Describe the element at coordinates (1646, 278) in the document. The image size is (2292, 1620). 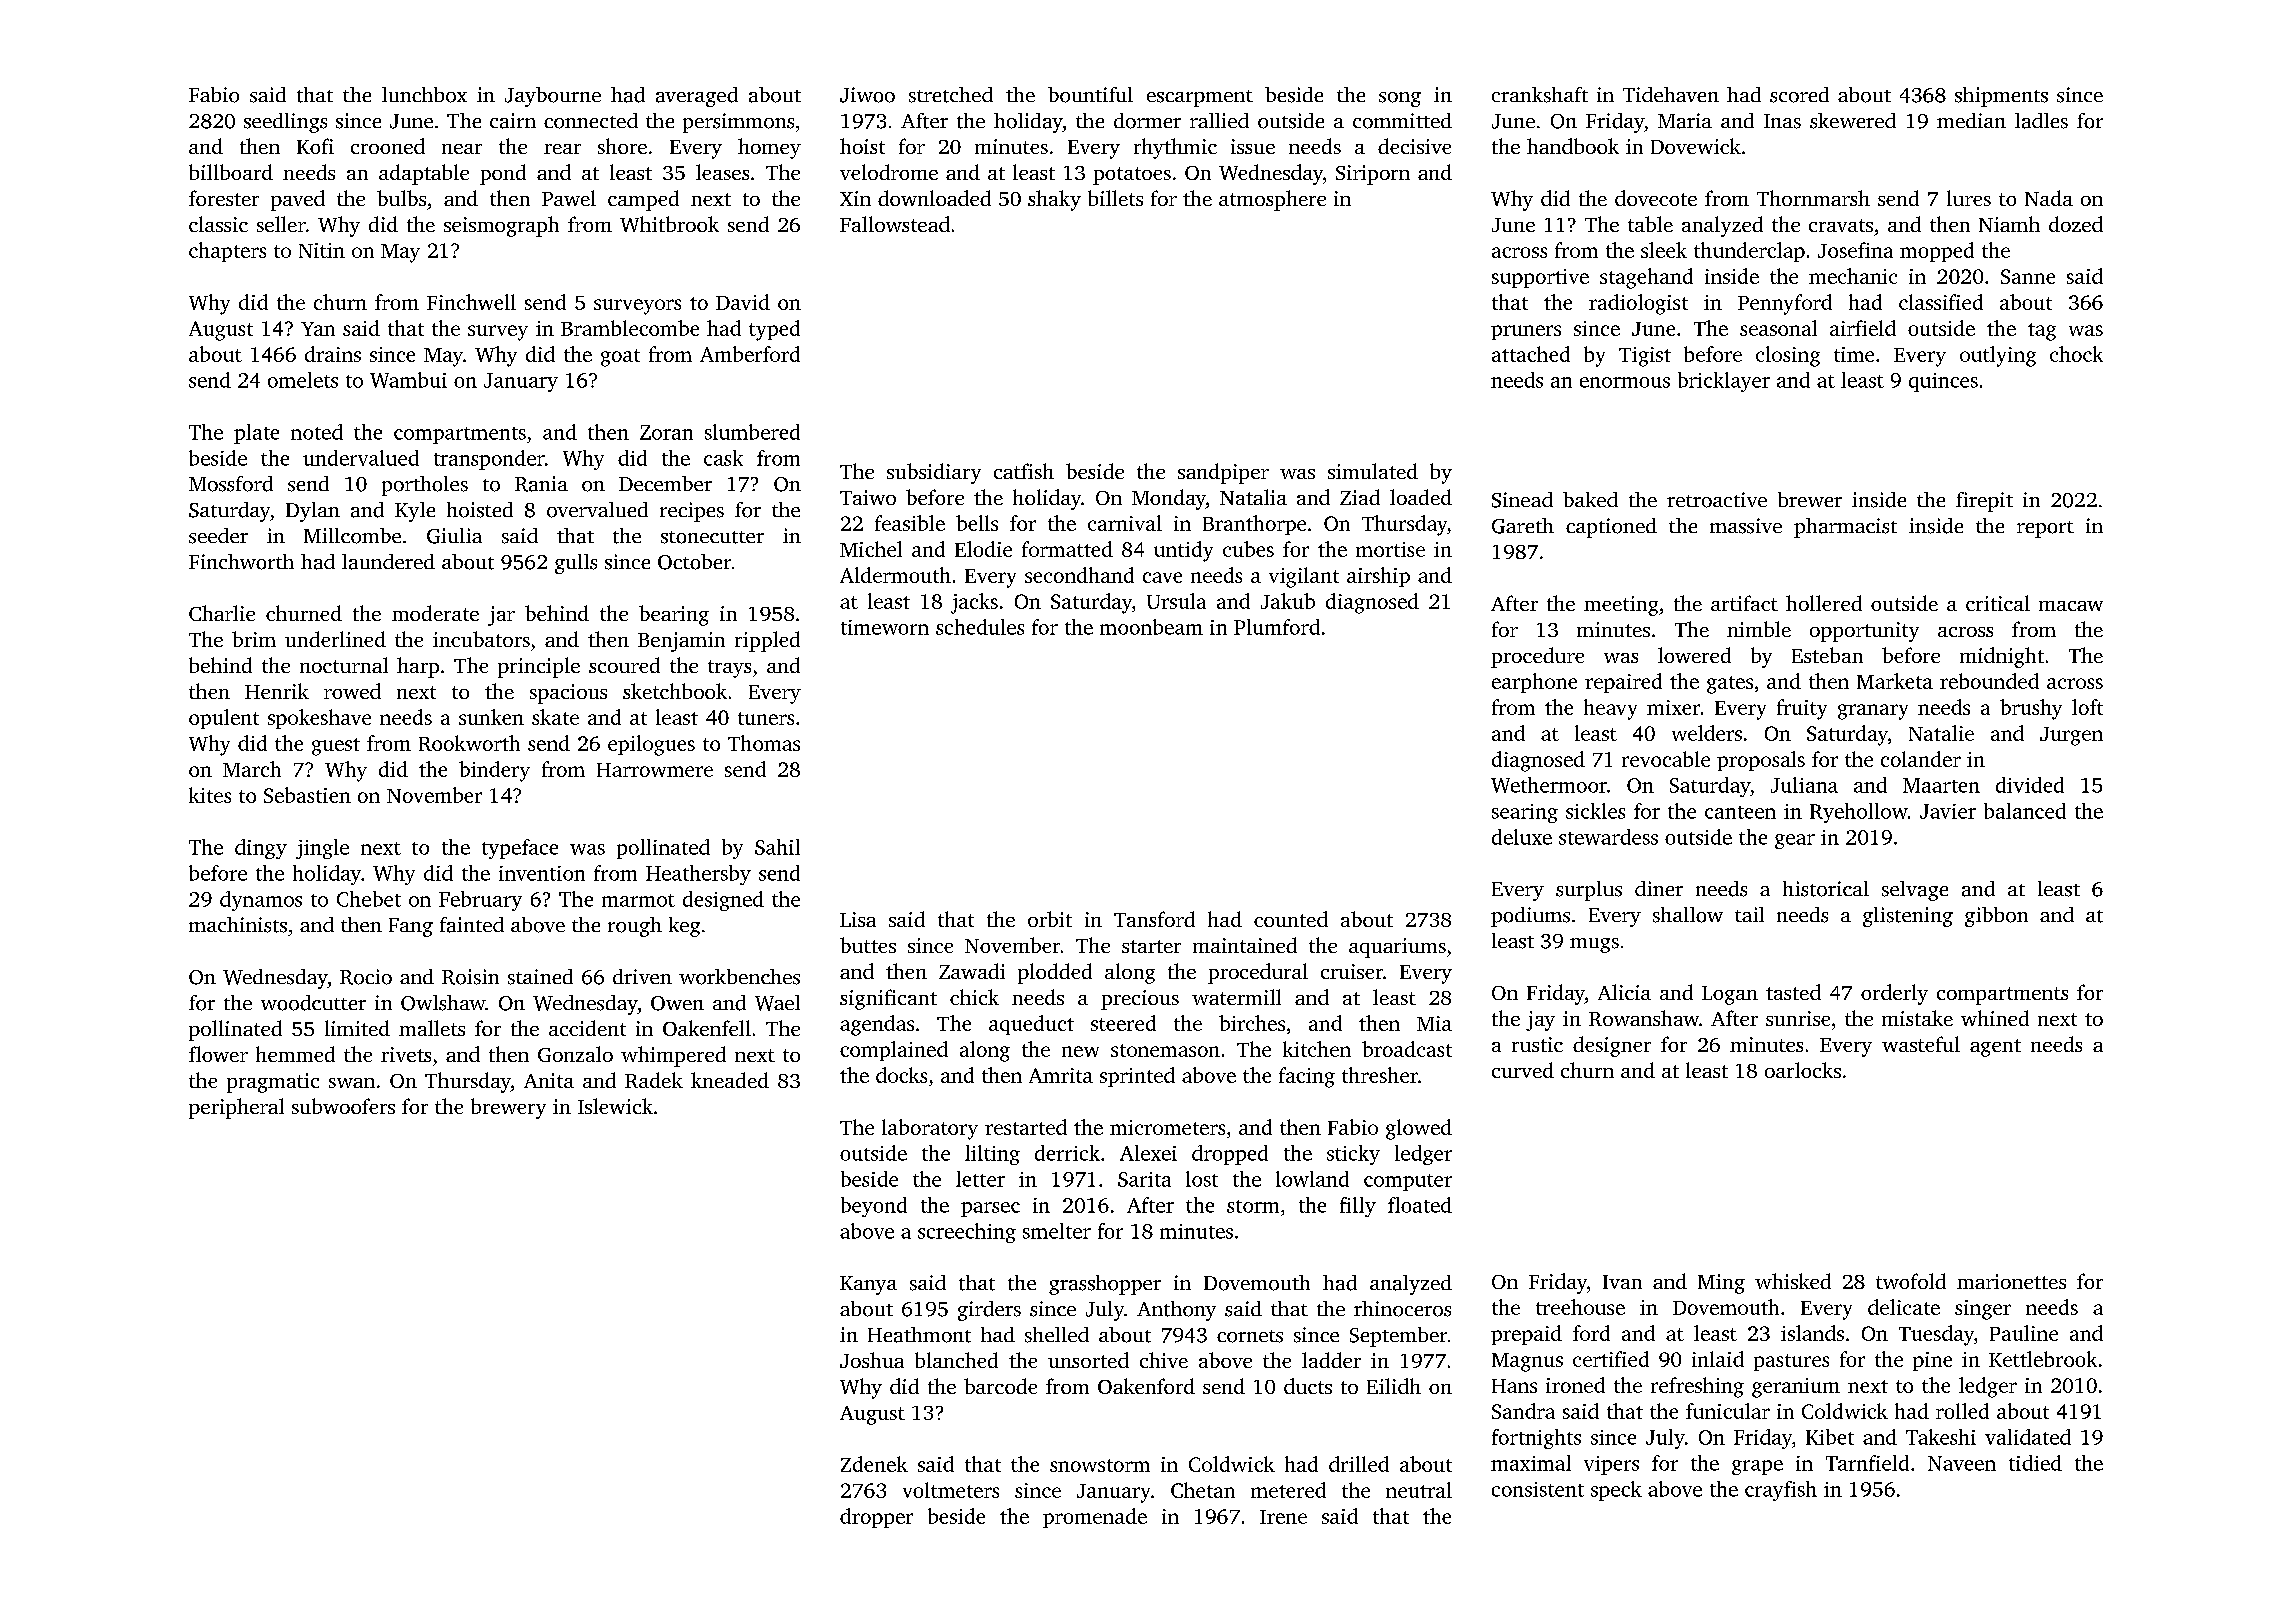
I see `stagehand` at that location.
